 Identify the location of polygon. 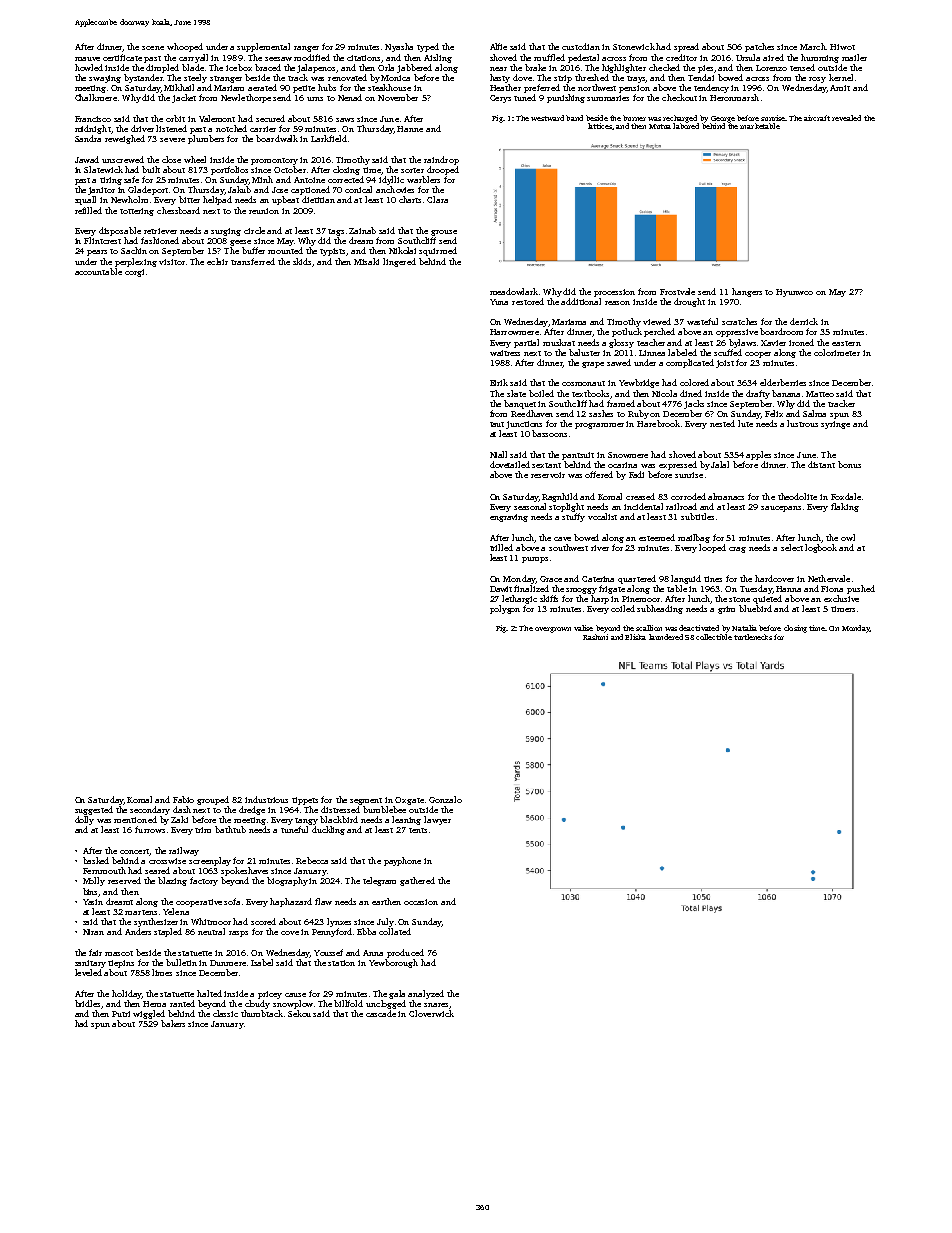
(505, 609).
